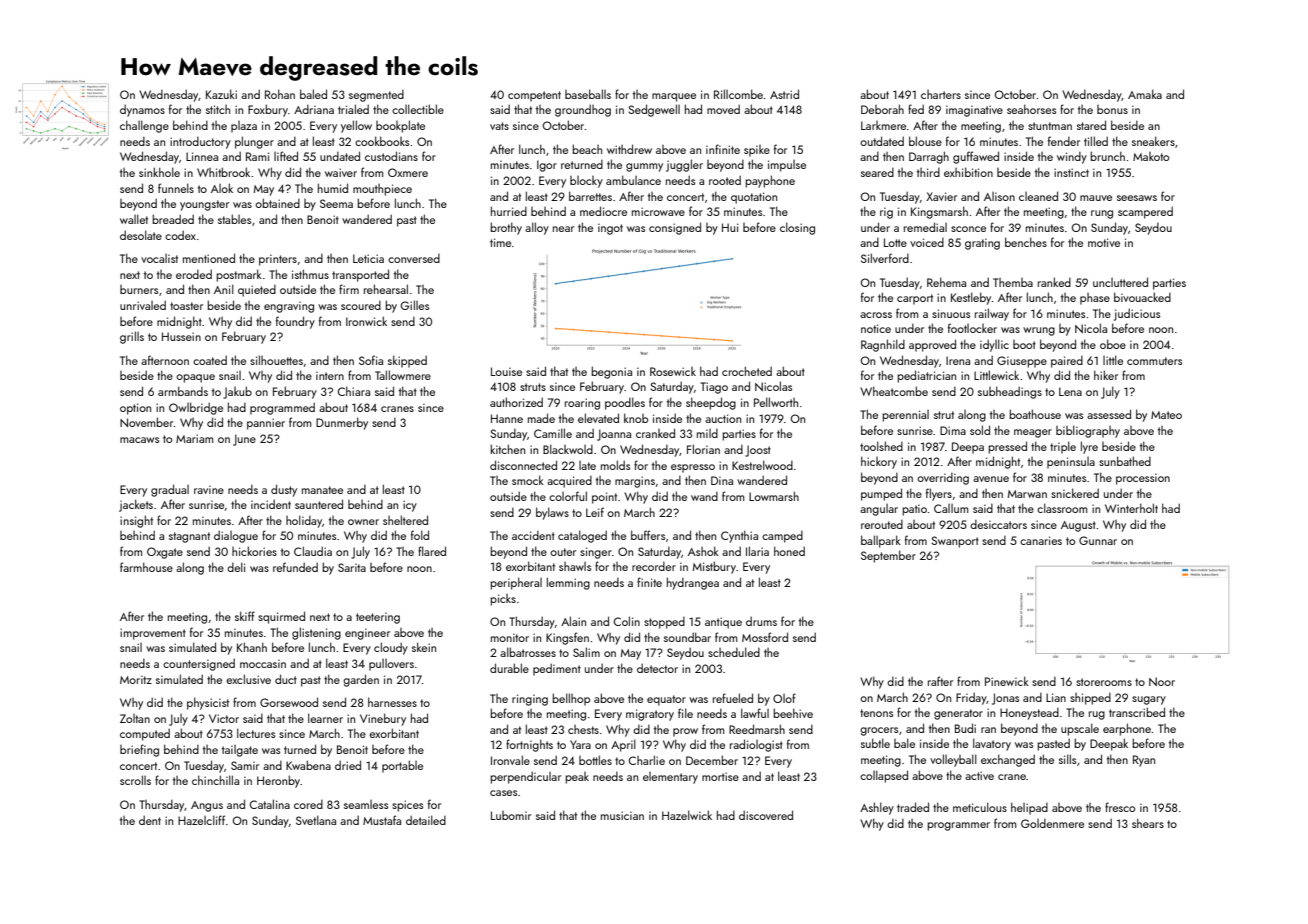 This document has height=924, width=1308. I want to click on cataloged, so click(582, 536).
